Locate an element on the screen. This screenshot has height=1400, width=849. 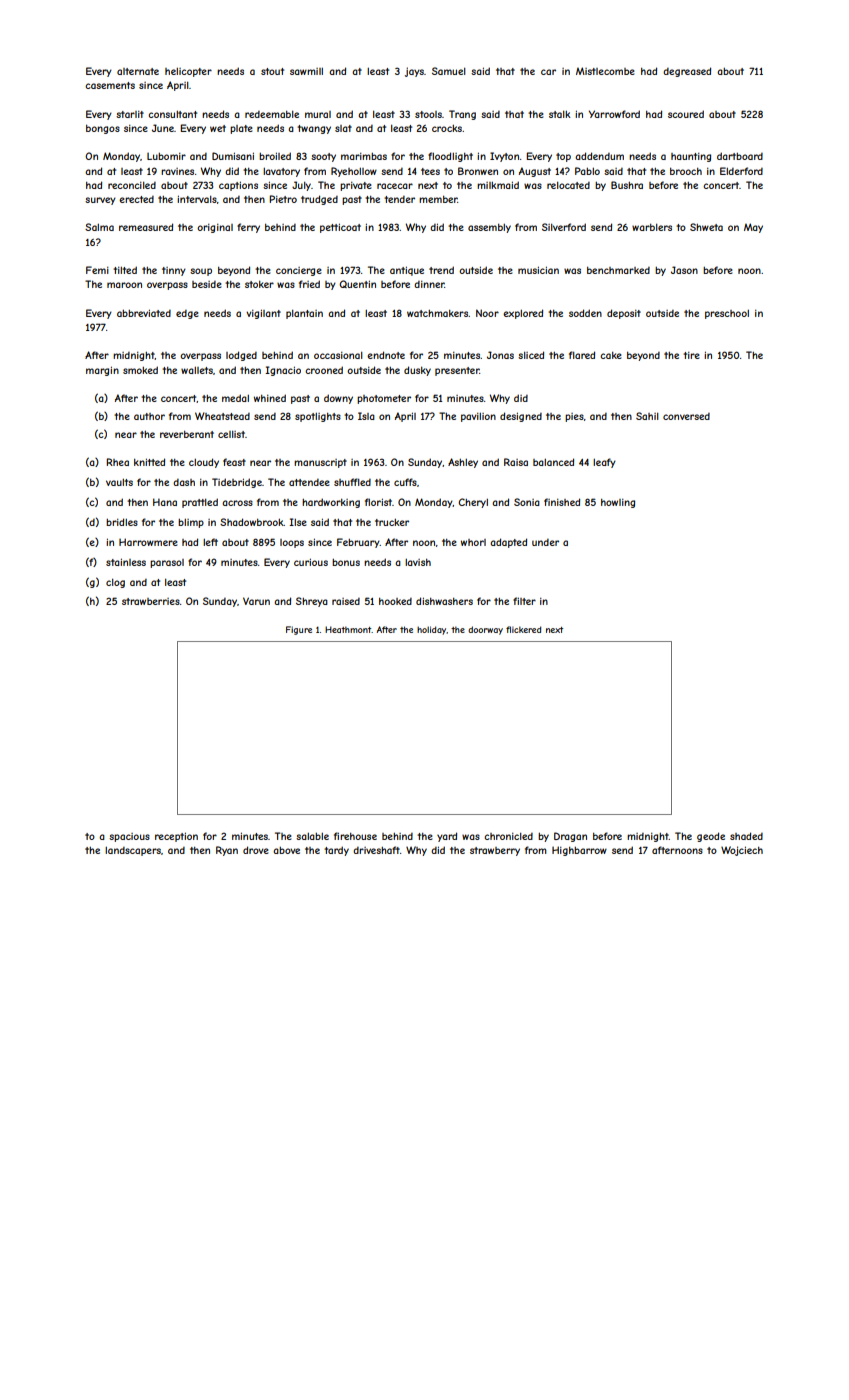
stoker is located at coordinates (259, 284).
